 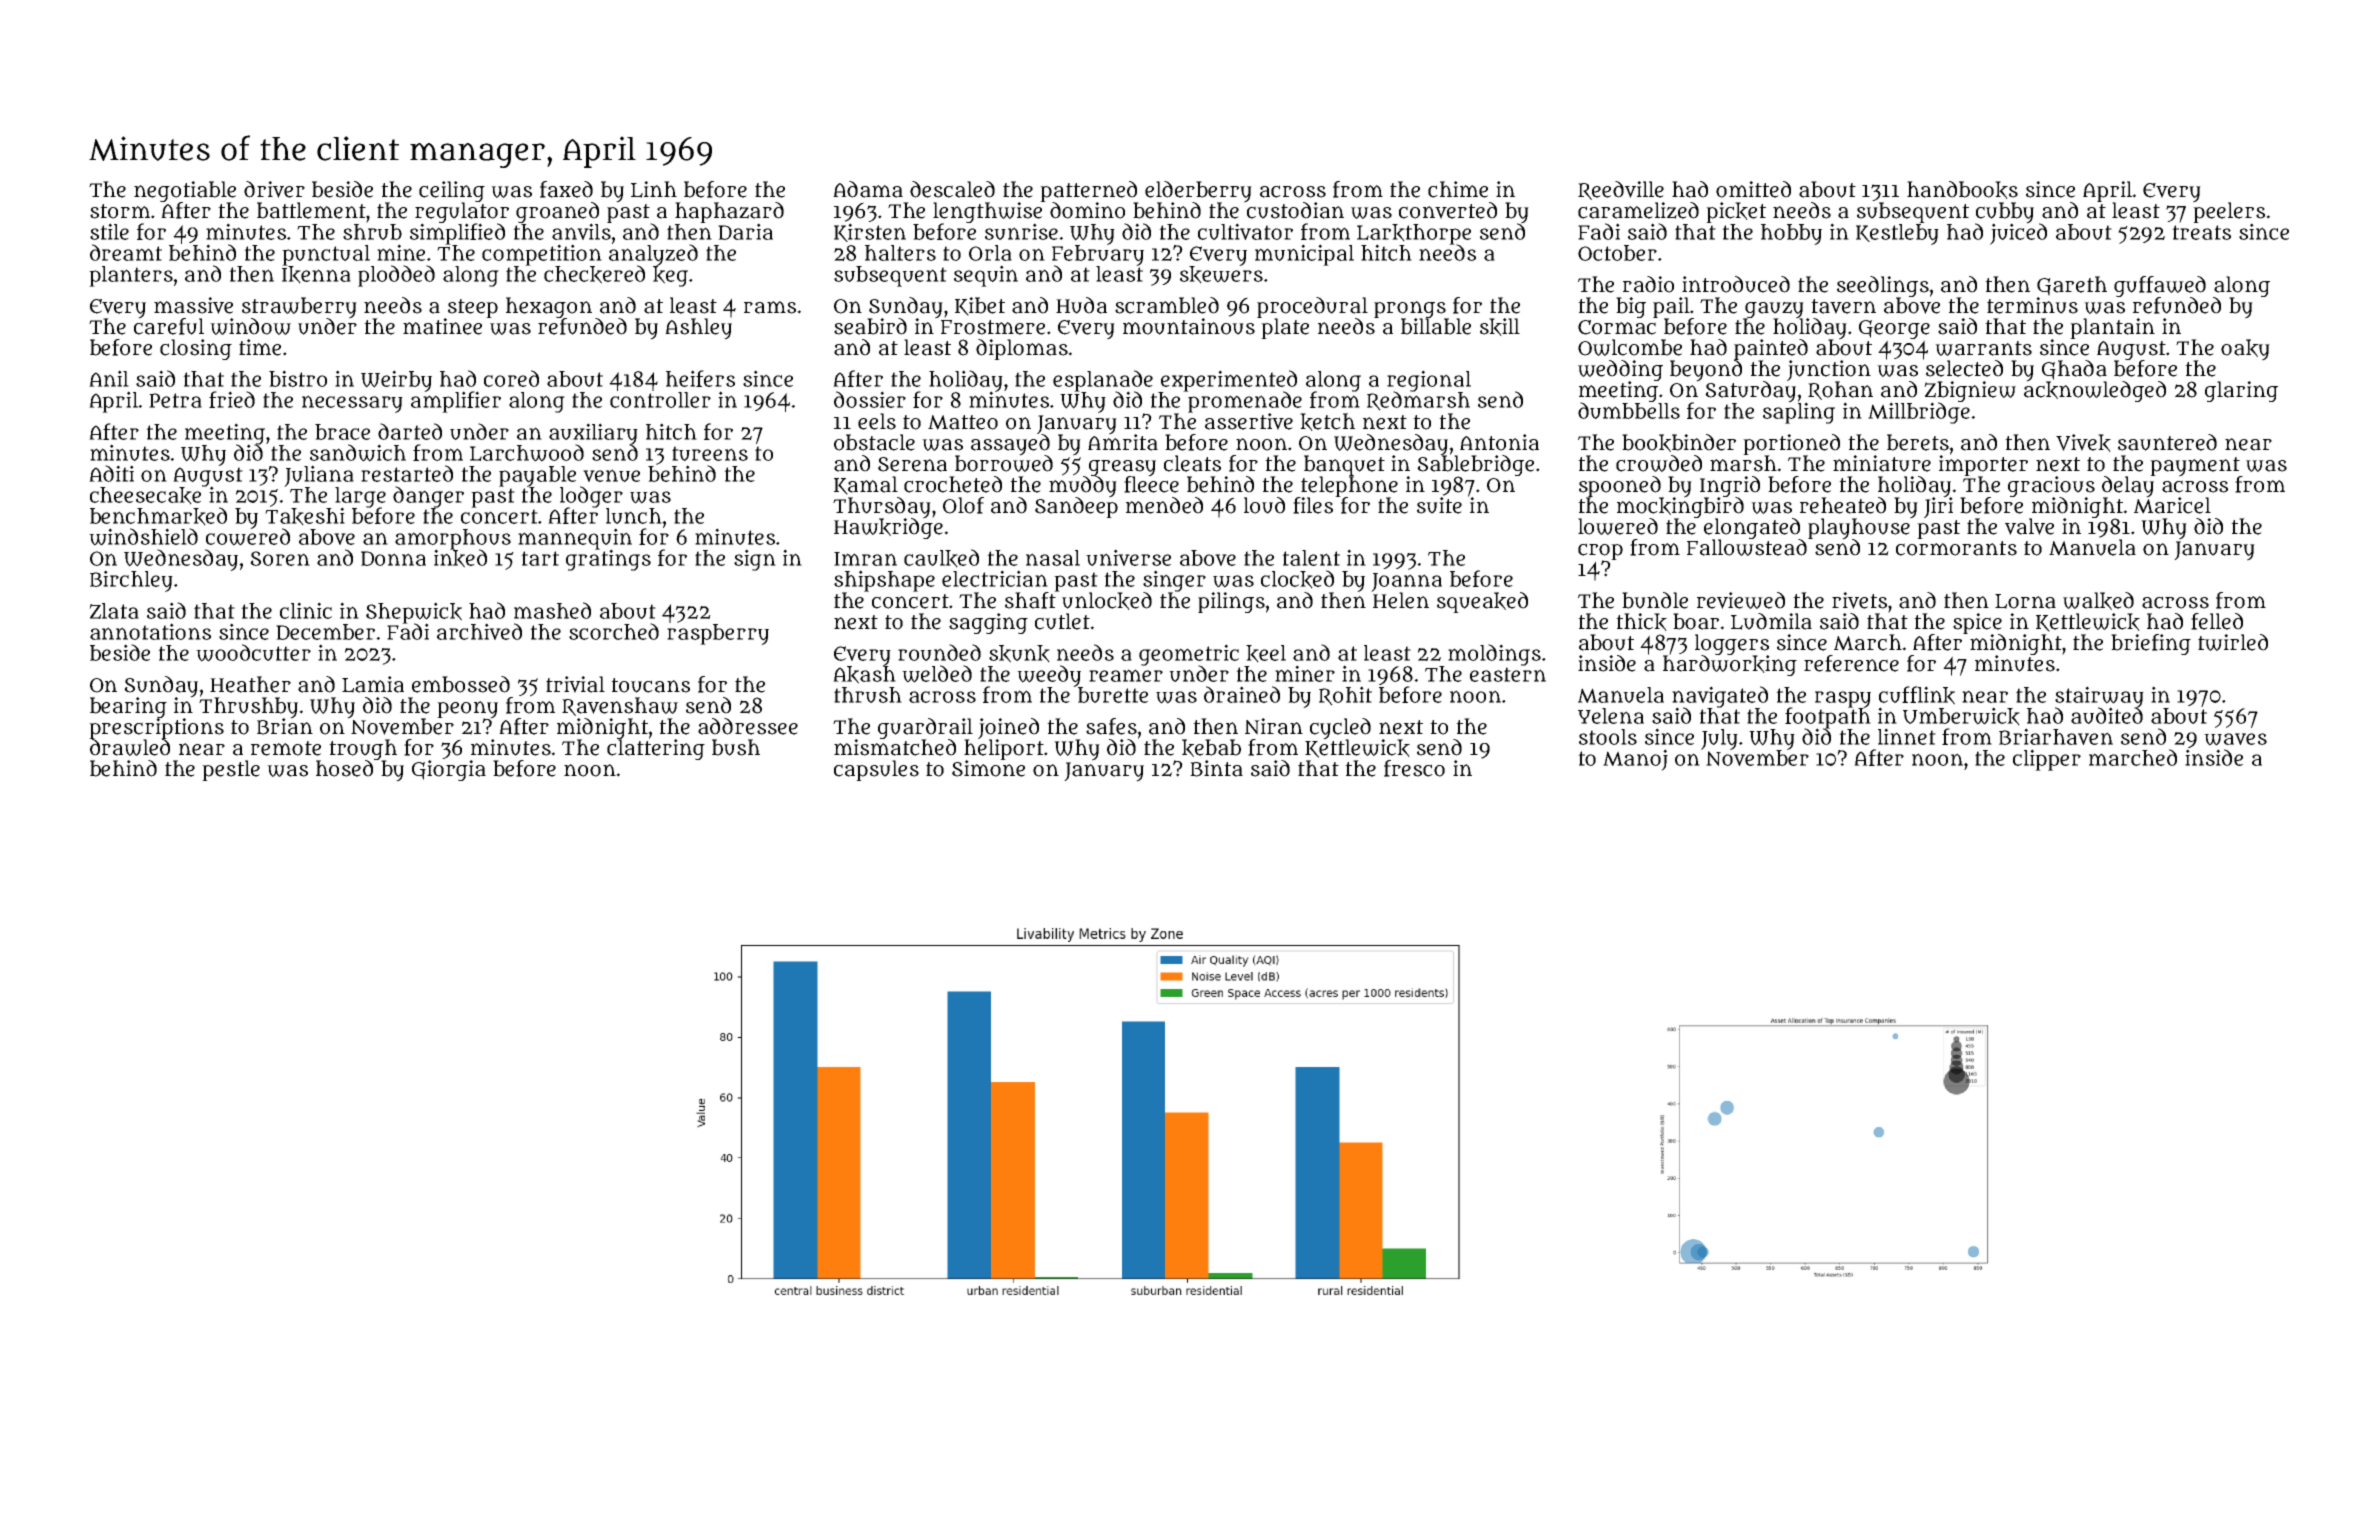 What do you see at coordinates (479, 631) in the screenshot?
I see `archived` at bounding box center [479, 631].
